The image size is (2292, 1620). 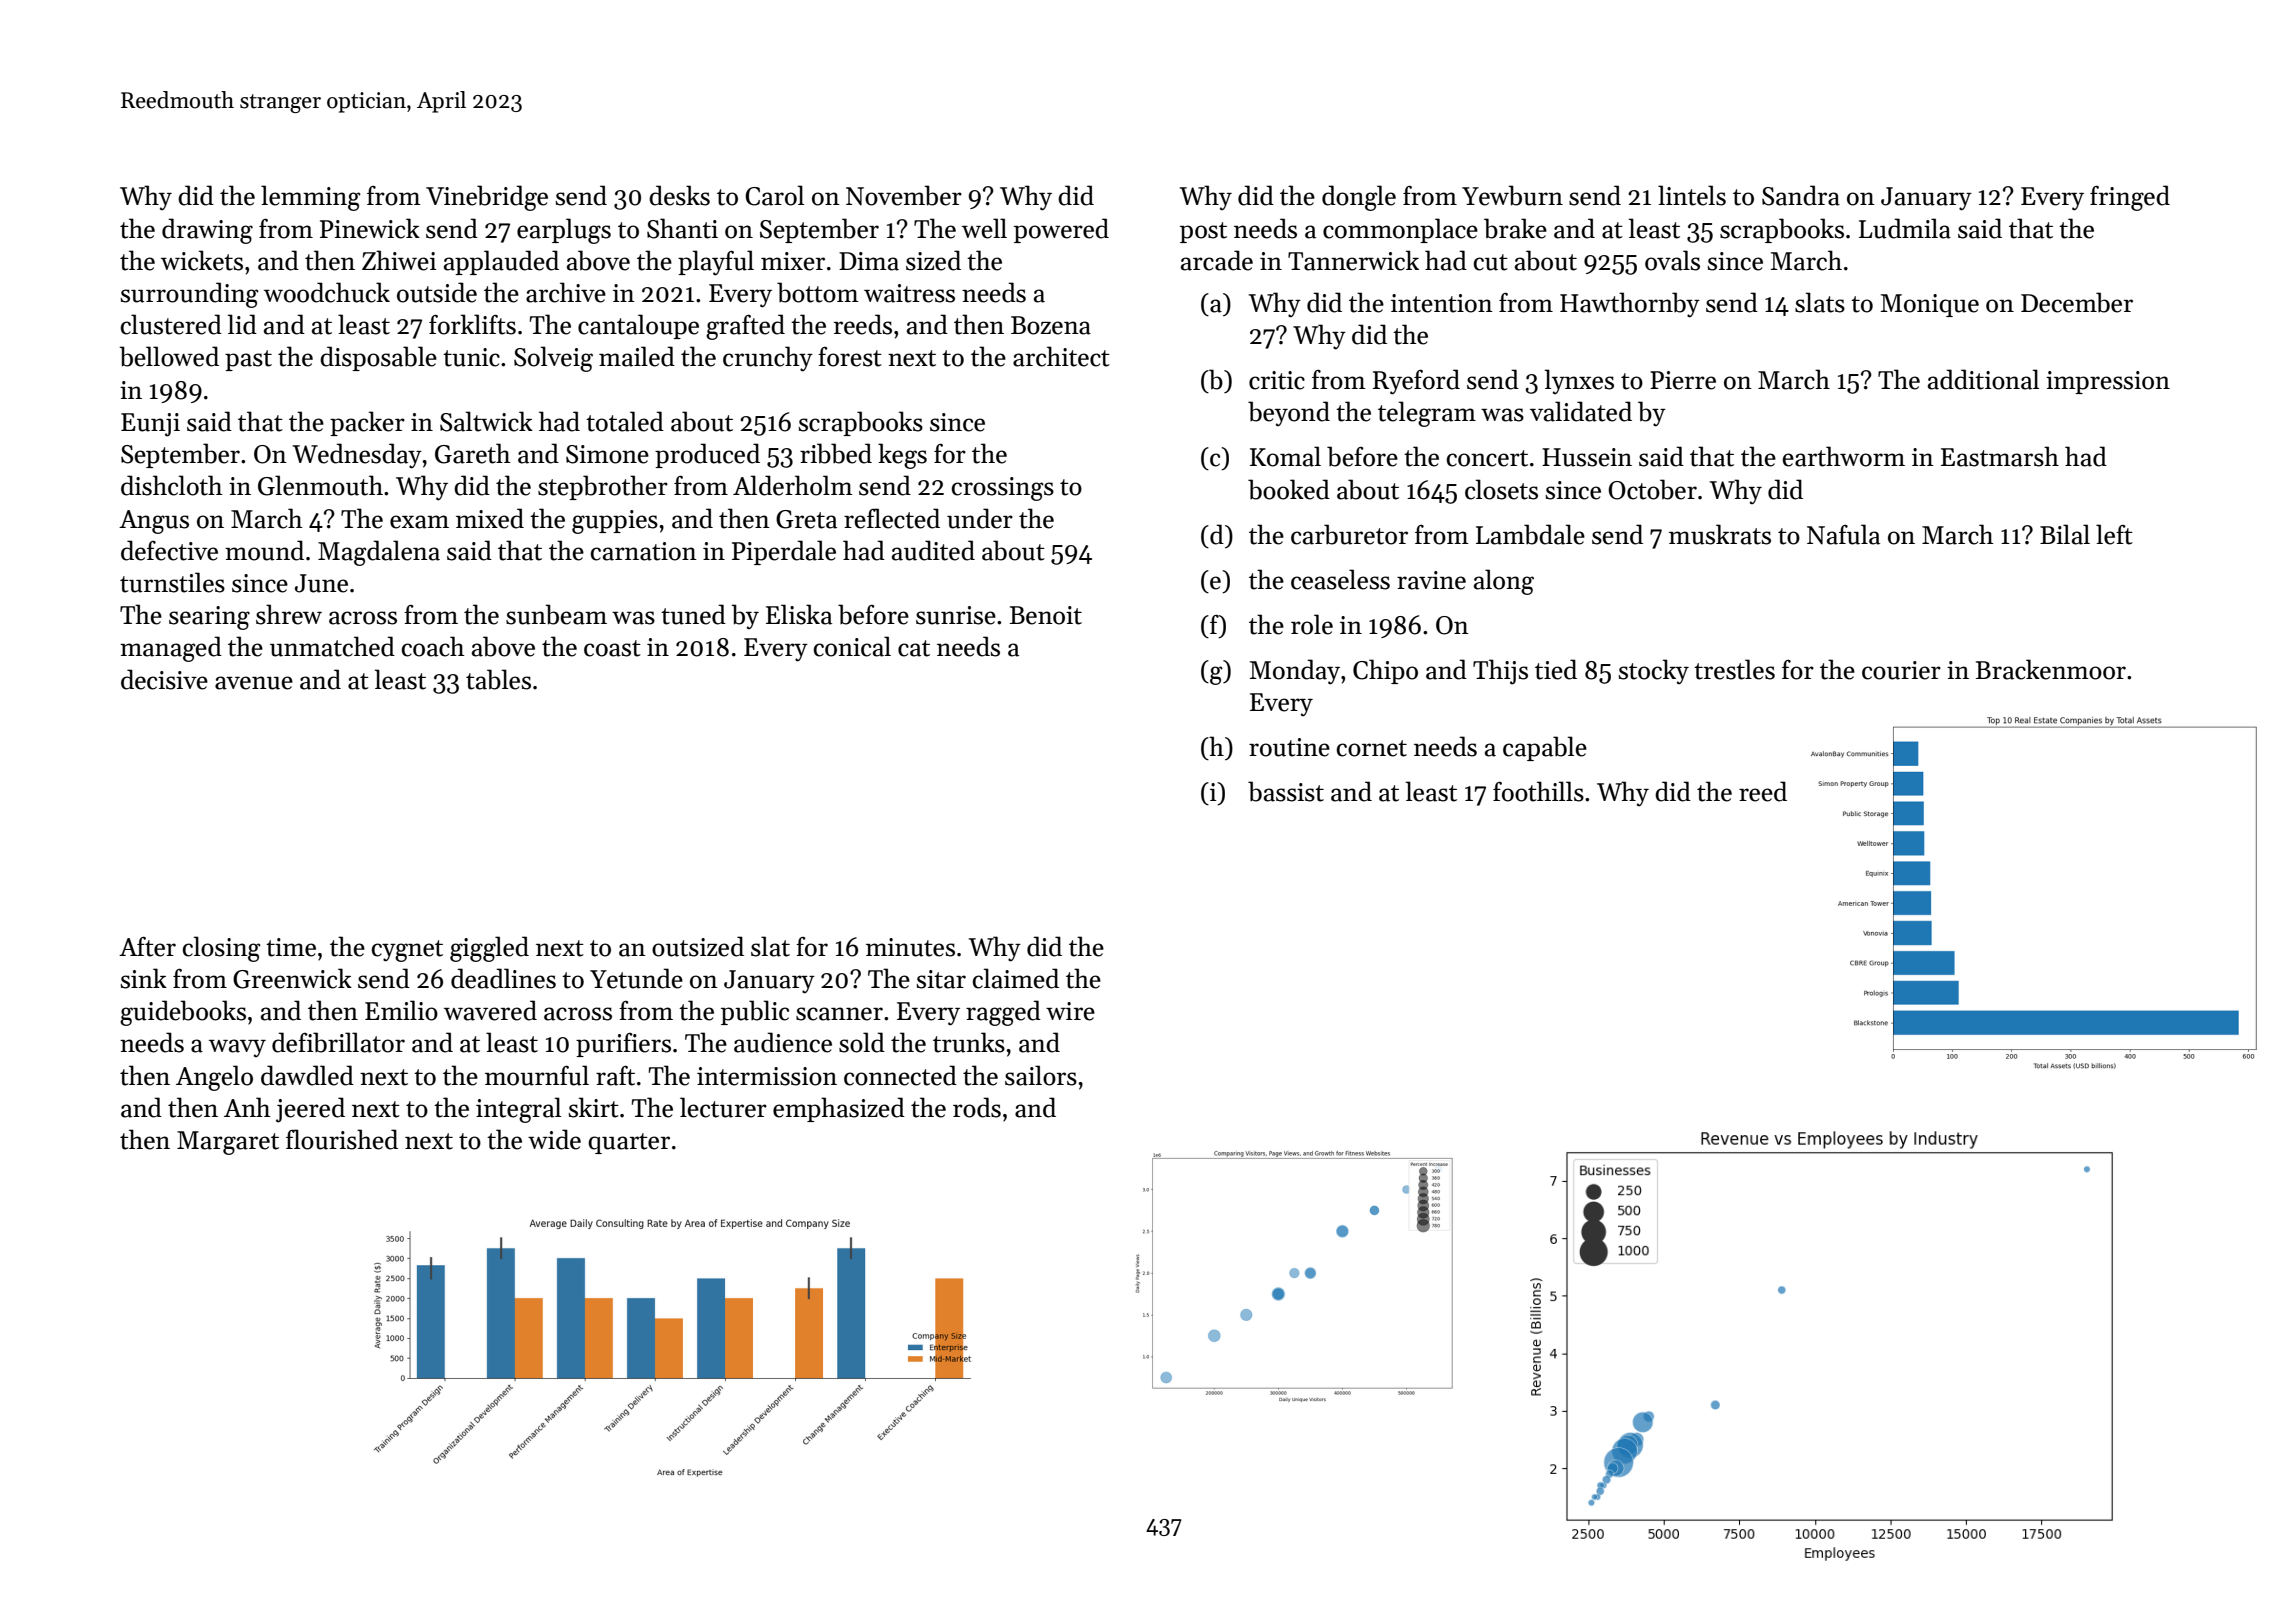 I want to click on left, so click(x=2114, y=534).
